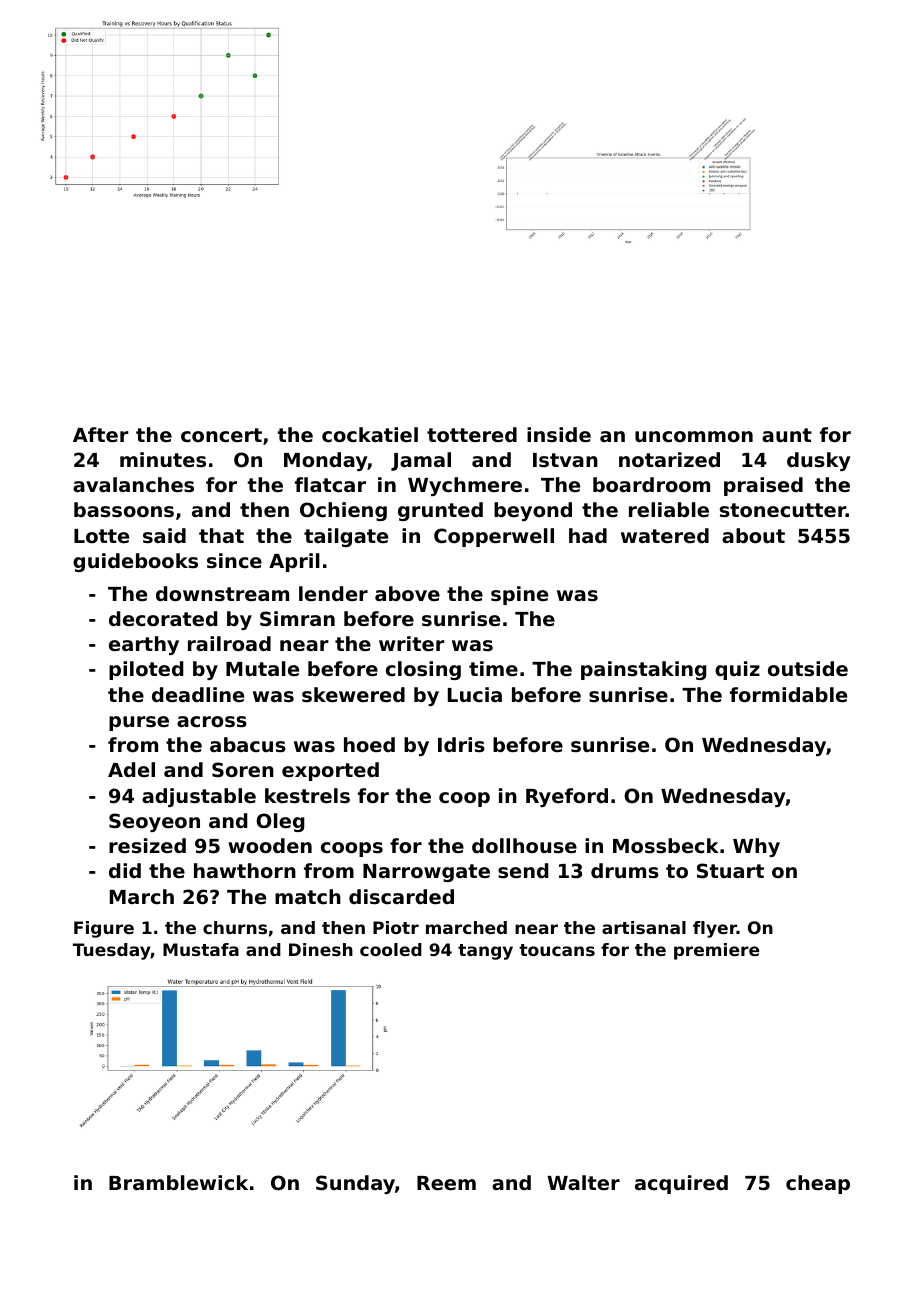  I want to click on bassoons, so click(124, 510).
